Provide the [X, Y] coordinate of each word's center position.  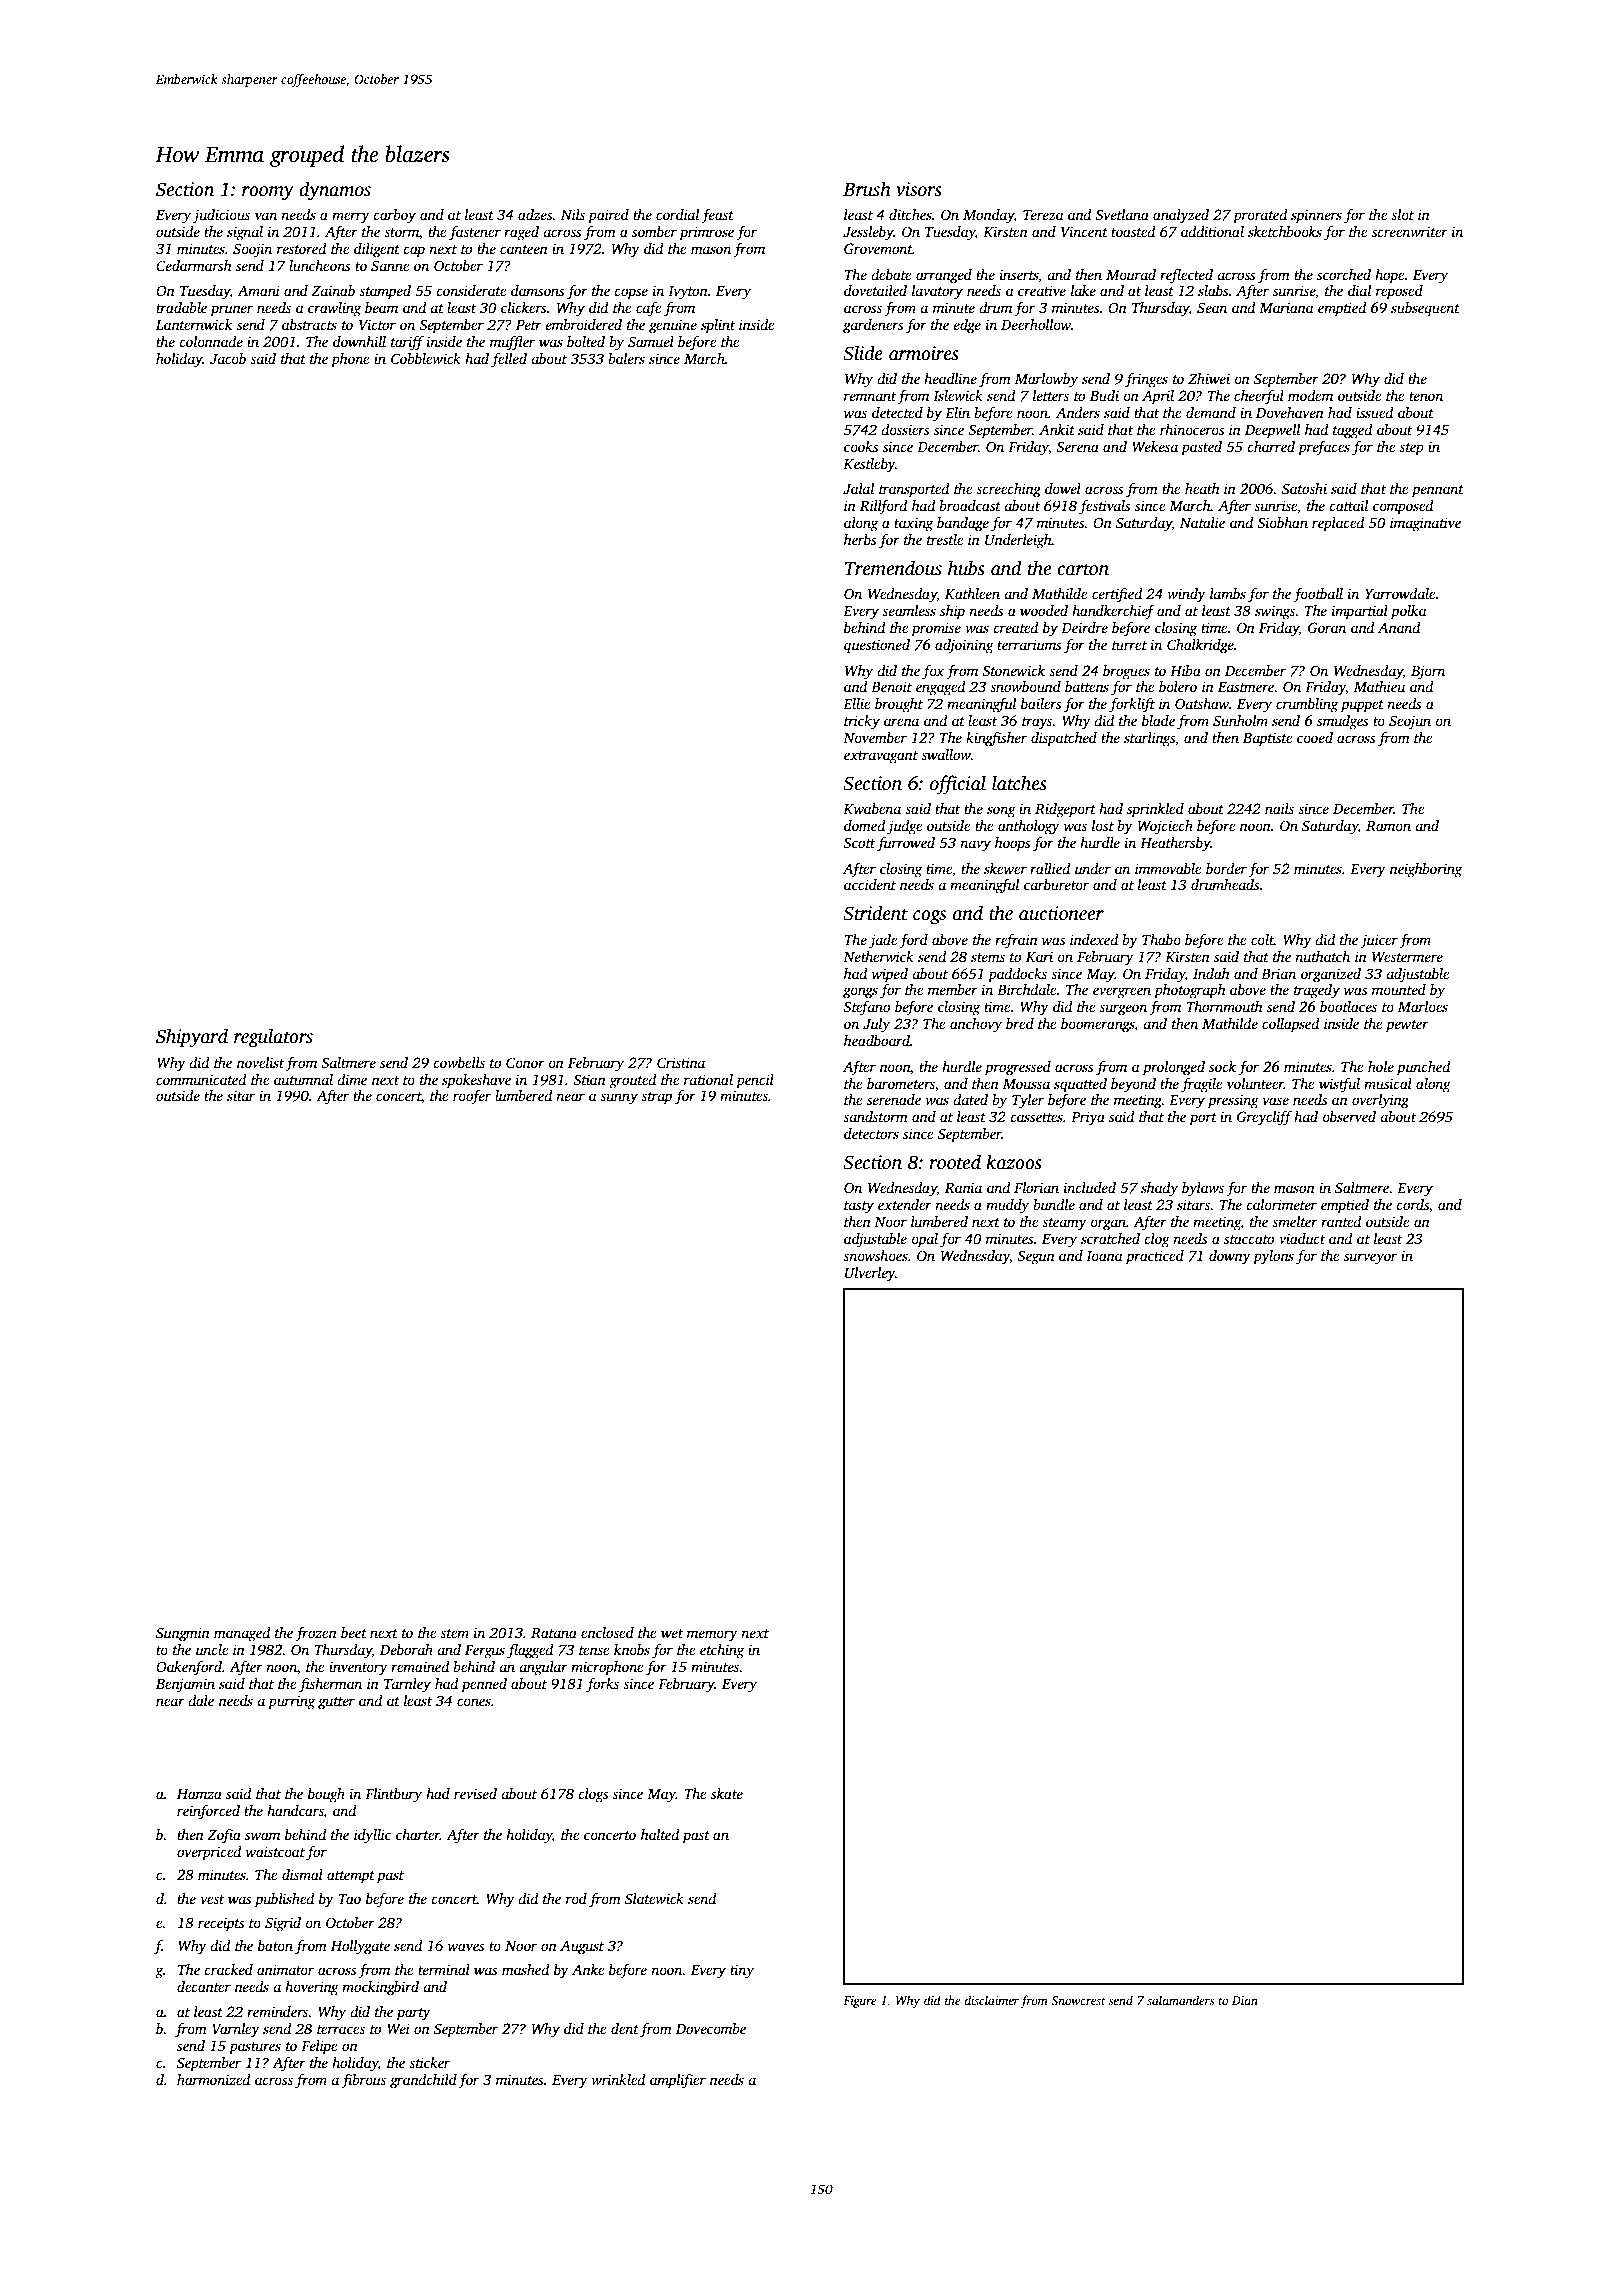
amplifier [678, 2081]
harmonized [213, 2079]
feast [717, 216]
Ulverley [870, 1274]
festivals [1104, 507]
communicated [201, 1079]
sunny [619, 1099]
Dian [1245, 2000]
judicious [221, 216]
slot [1402, 214]
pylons [1273, 1257]
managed [242, 1634]
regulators [273, 1038]
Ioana [1104, 1256]
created [1015, 627]
